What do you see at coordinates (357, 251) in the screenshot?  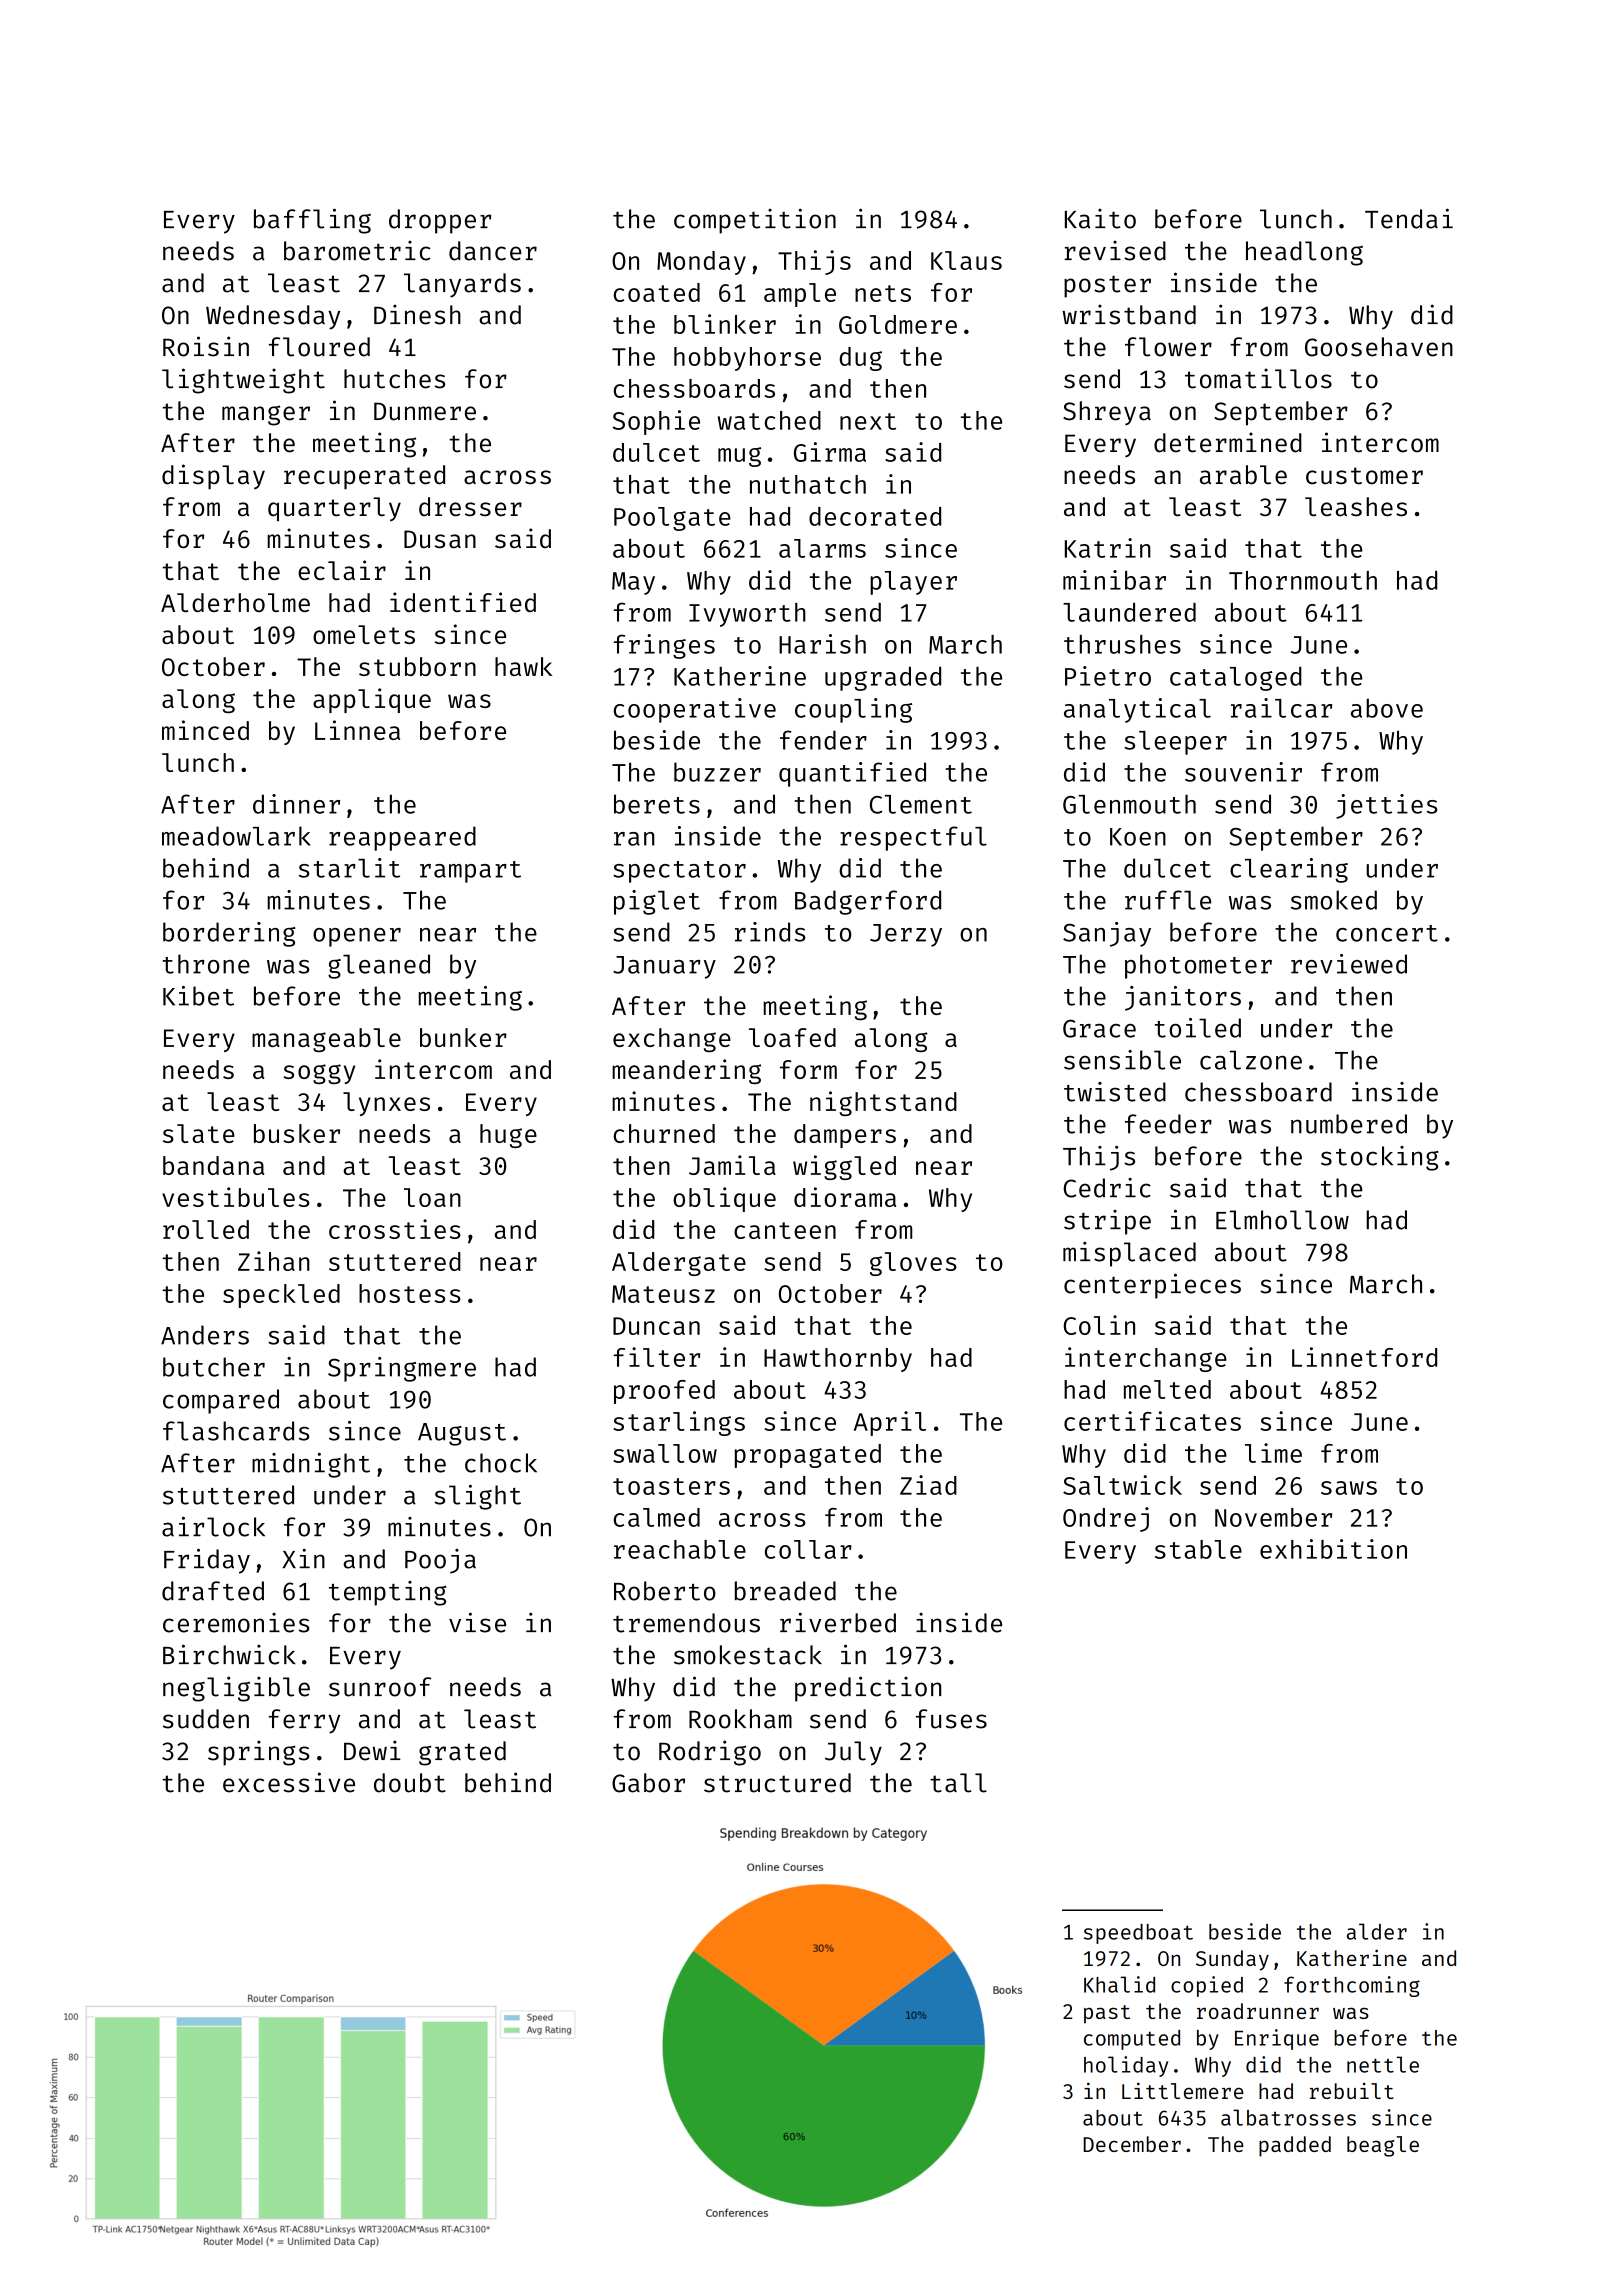 I see `barometric` at bounding box center [357, 251].
